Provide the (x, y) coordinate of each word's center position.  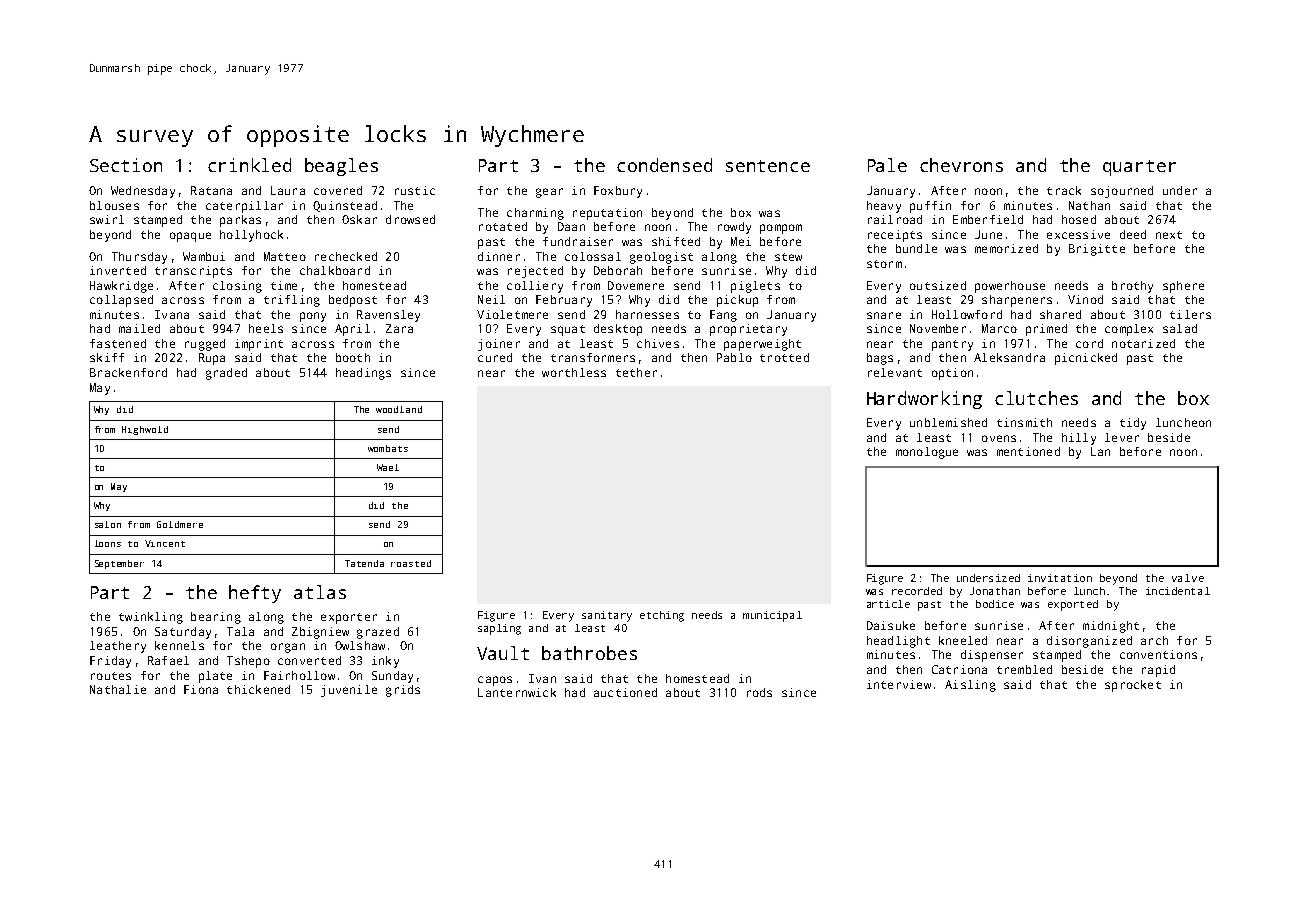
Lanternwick (517, 692)
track (1064, 190)
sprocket (1133, 686)
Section (126, 165)
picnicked (1086, 359)
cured (495, 357)
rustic (415, 190)
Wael (388, 467)
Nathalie (118, 689)
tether (636, 372)
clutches (1036, 398)
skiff (107, 357)
